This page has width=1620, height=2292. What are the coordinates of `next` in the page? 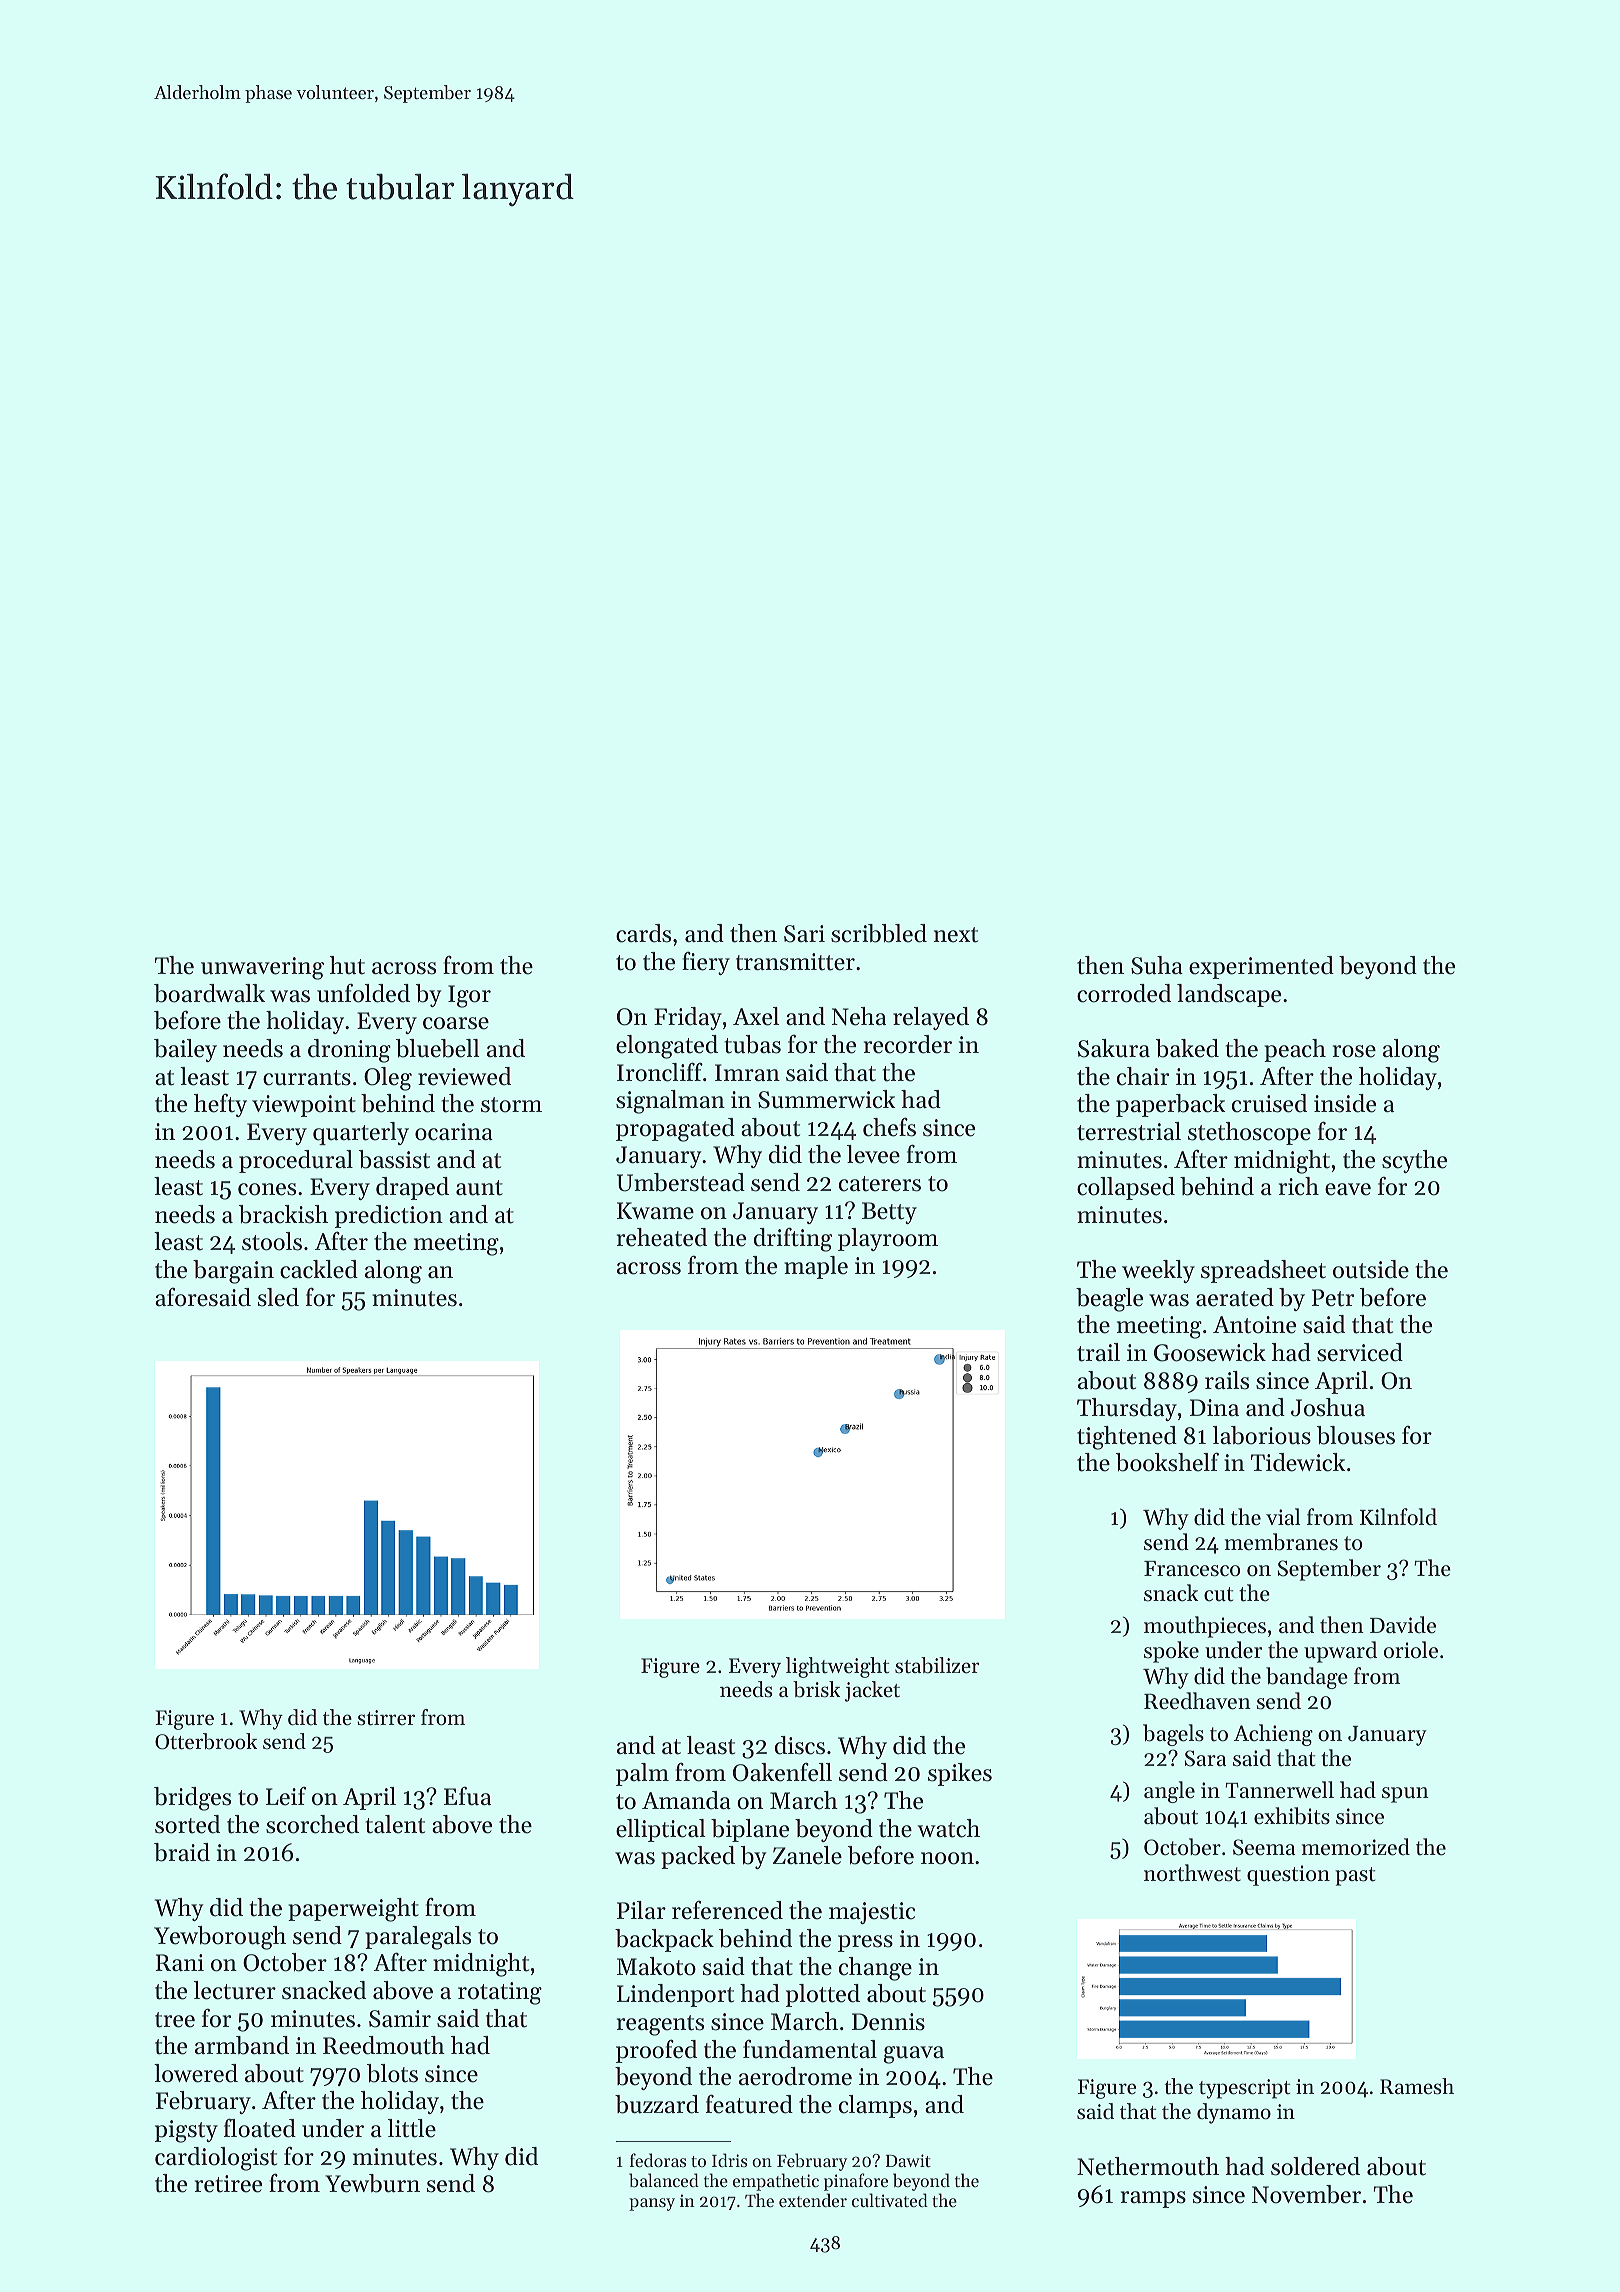 It's located at (956, 935).
